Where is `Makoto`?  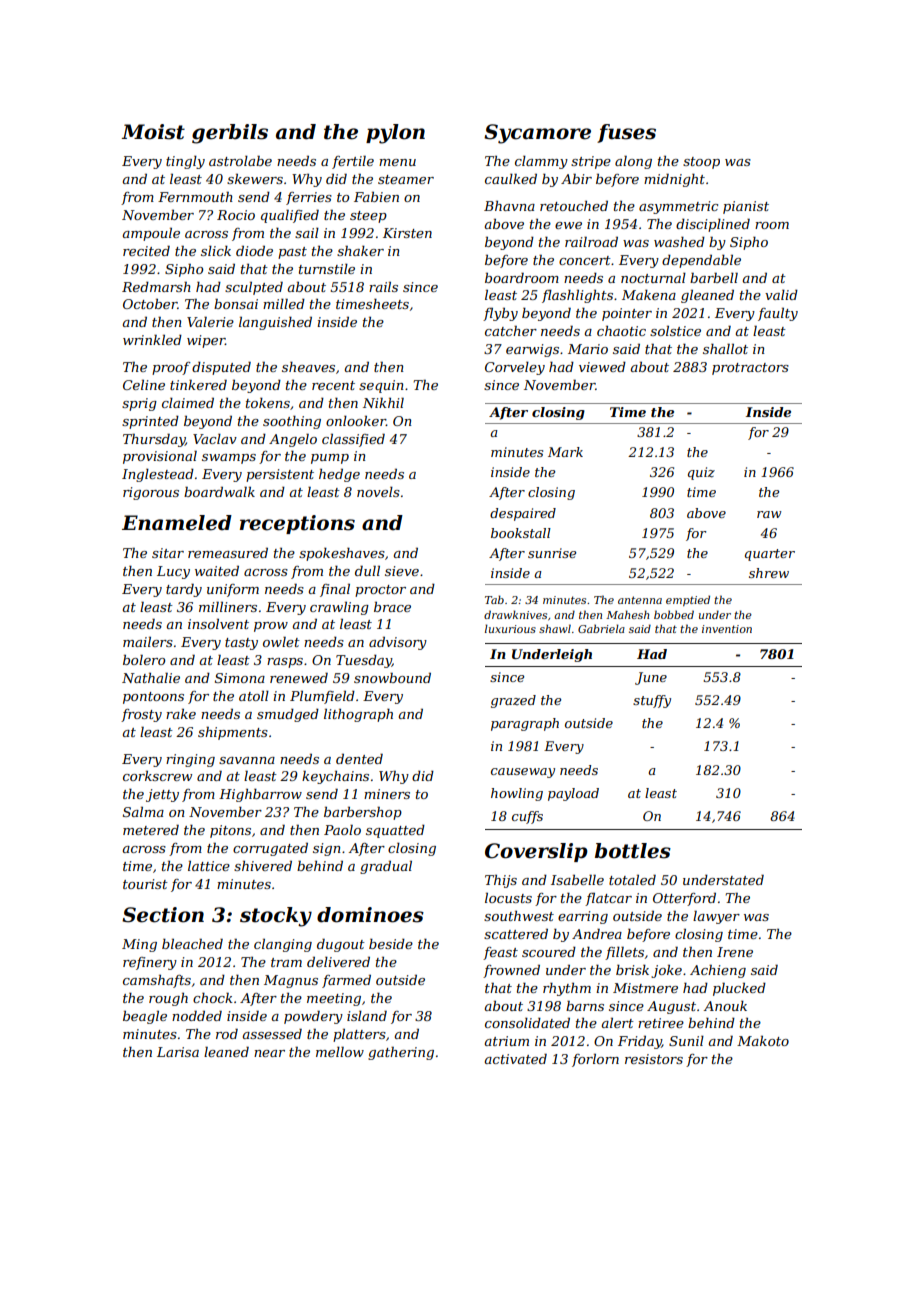
Makoto is located at coordinates (763, 1041).
